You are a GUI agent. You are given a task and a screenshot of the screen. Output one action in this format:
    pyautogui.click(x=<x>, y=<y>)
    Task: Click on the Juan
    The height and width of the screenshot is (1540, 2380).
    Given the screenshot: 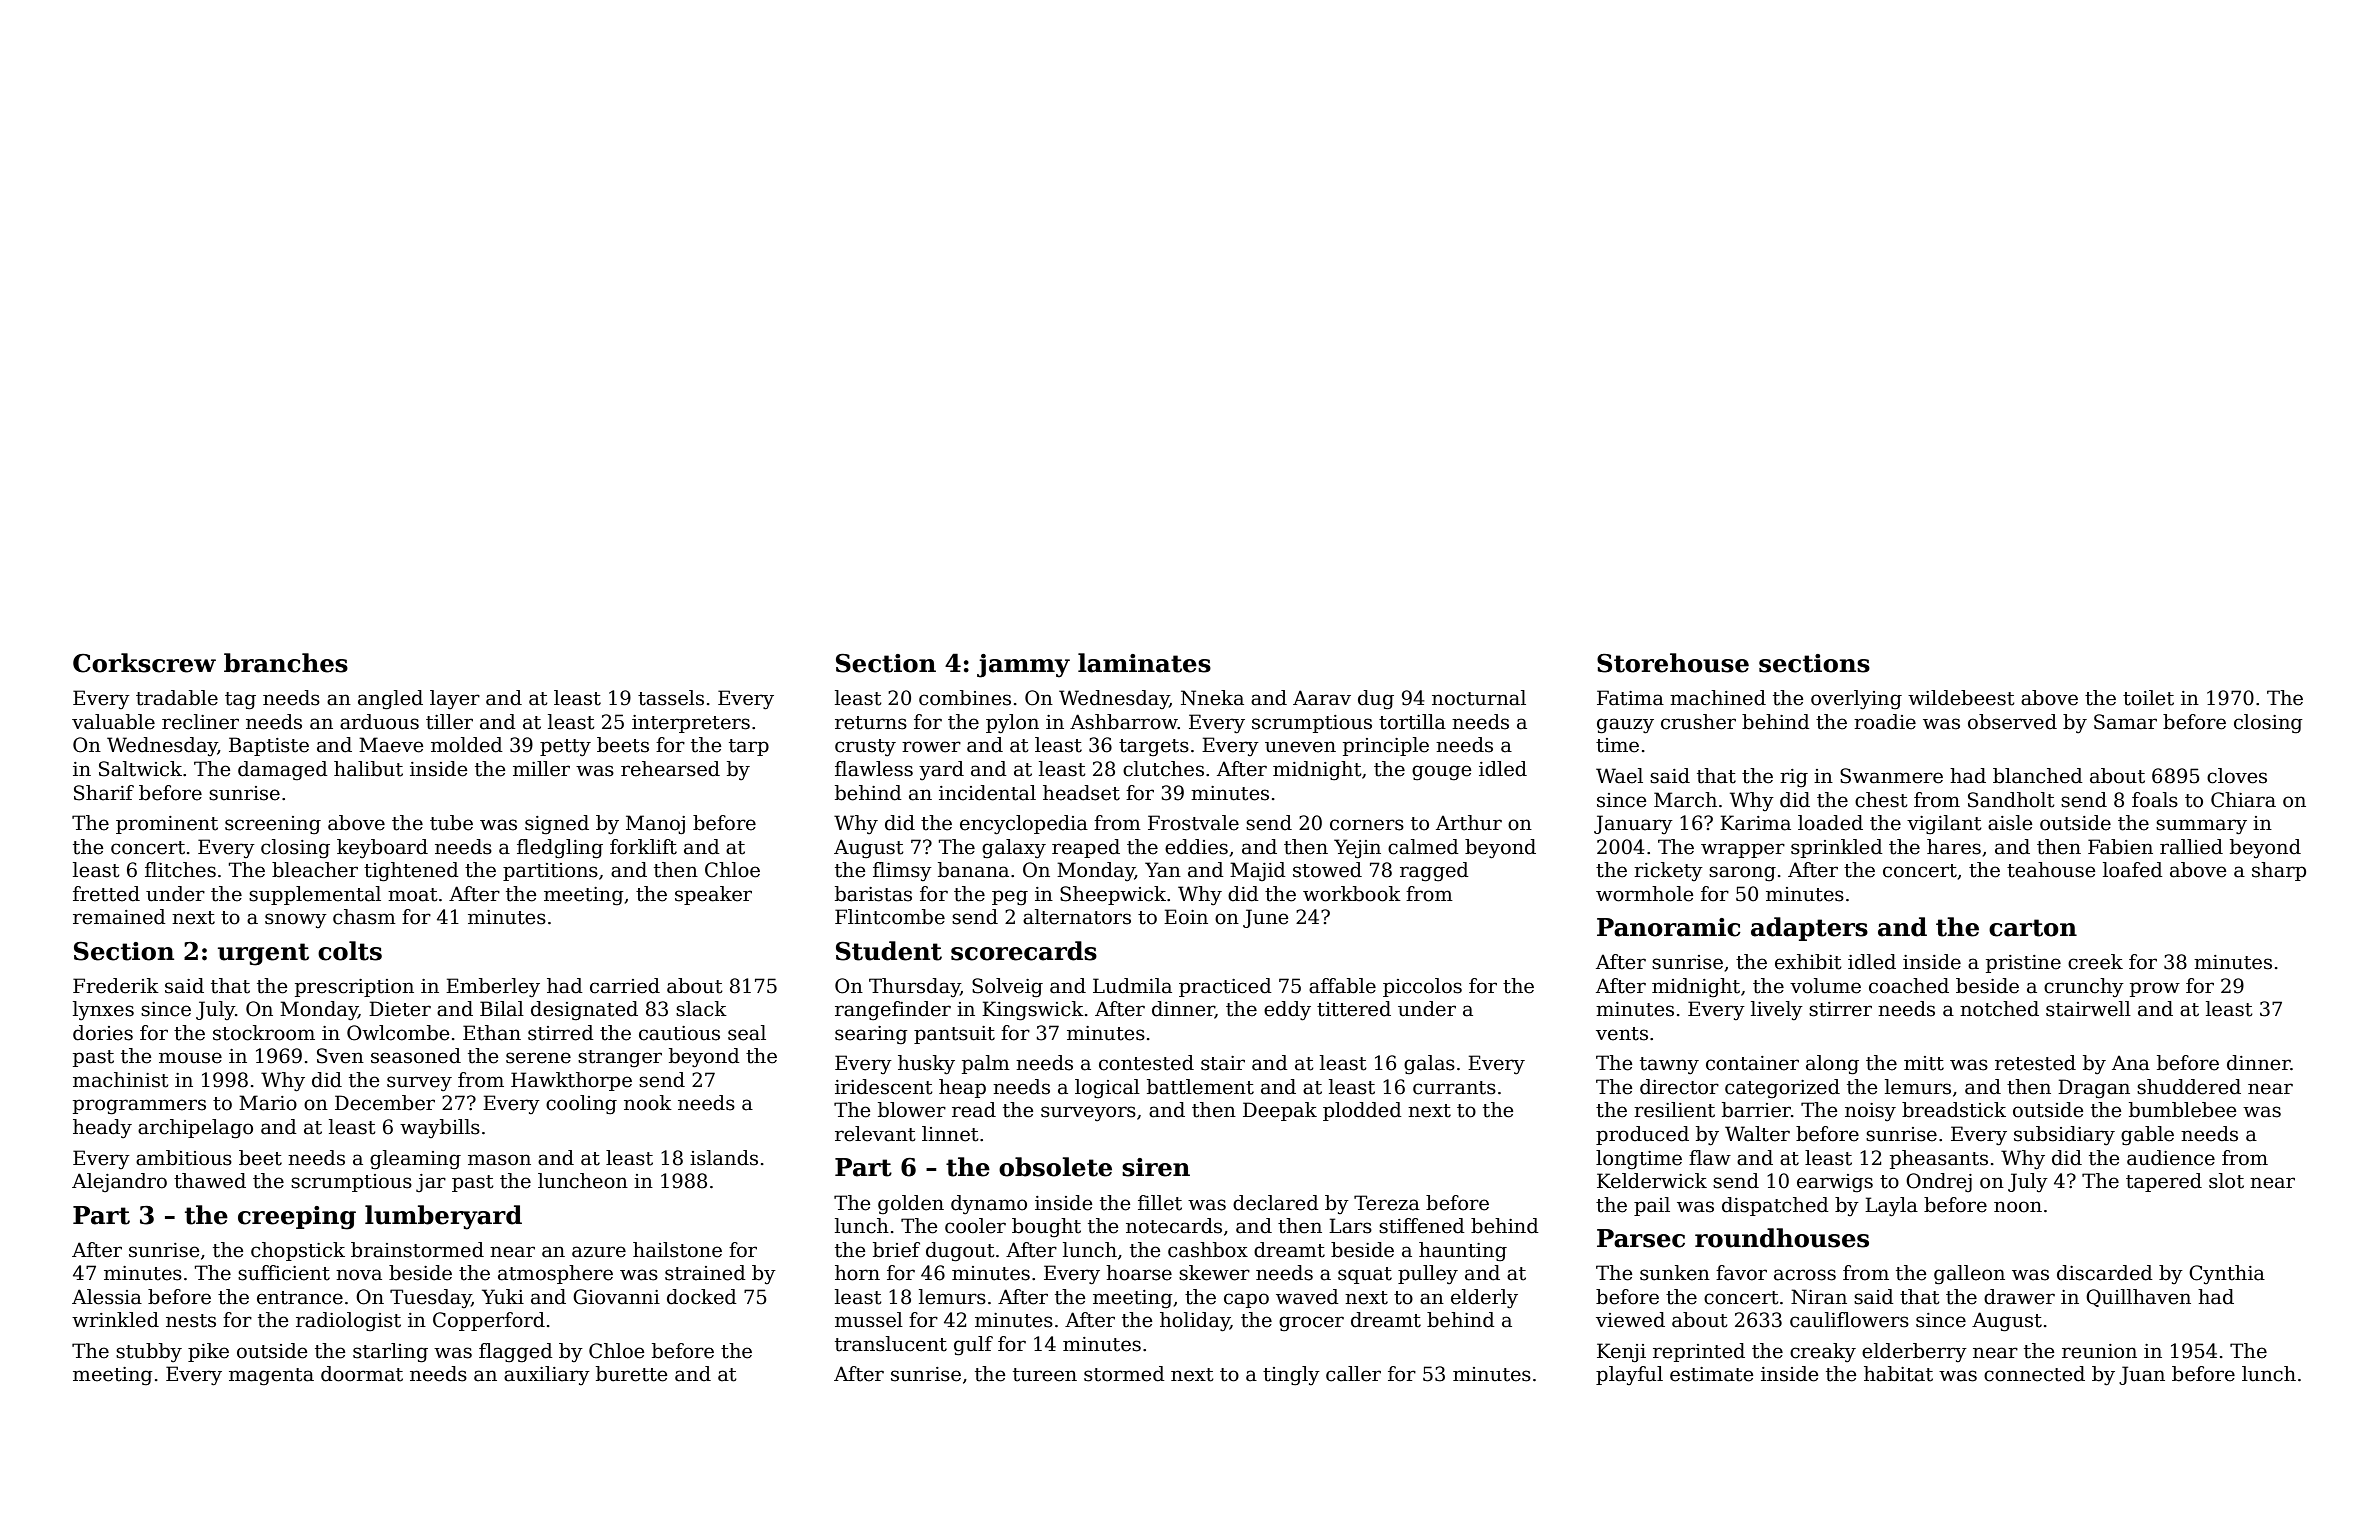 What is the action you would take?
    pyautogui.click(x=2142, y=1375)
